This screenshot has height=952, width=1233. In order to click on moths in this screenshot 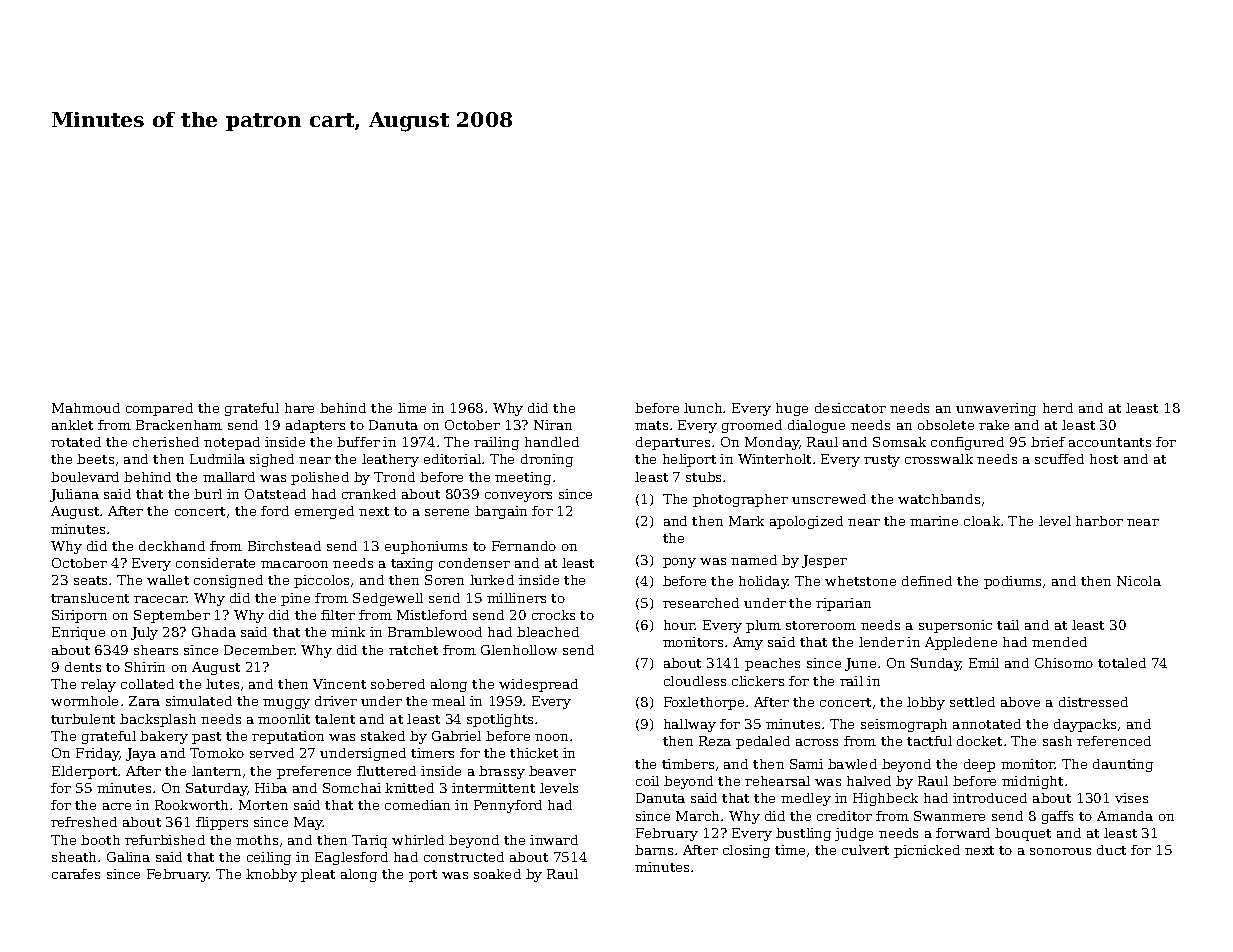, I will do `click(257, 840)`.
